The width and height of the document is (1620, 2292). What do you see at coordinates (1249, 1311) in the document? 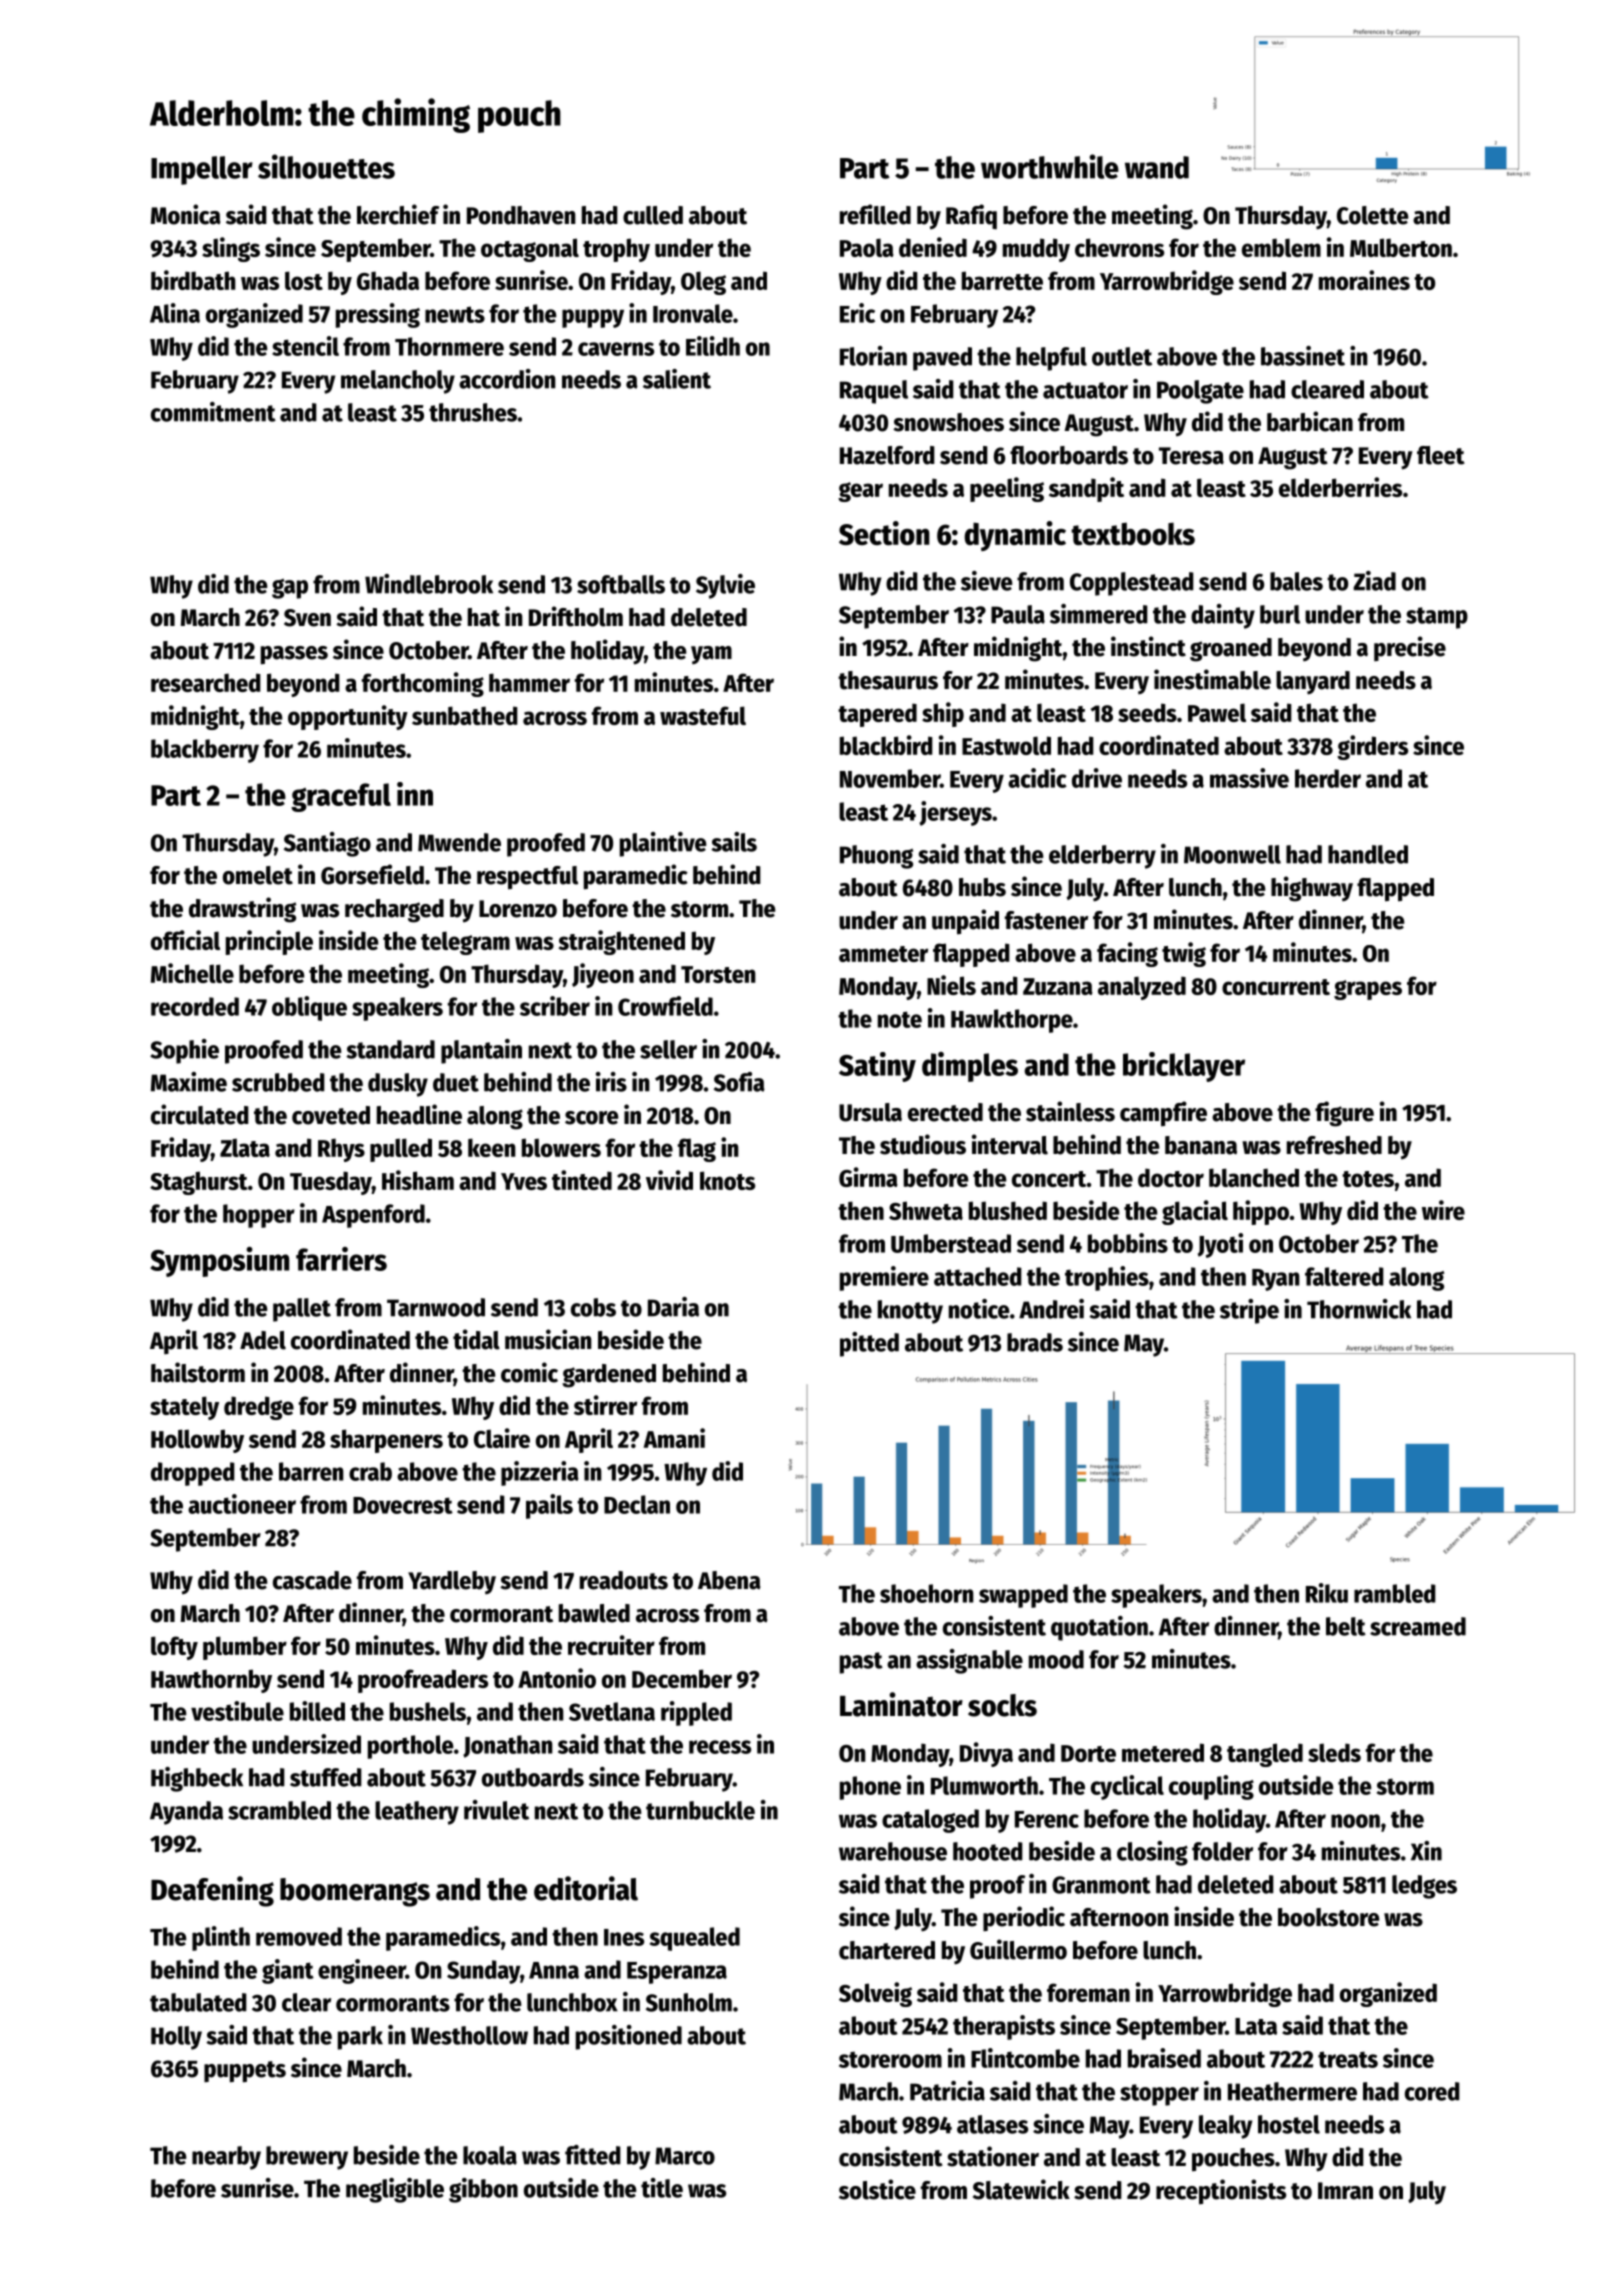
I see `stripe` at bounding box center [1249, 1311].
